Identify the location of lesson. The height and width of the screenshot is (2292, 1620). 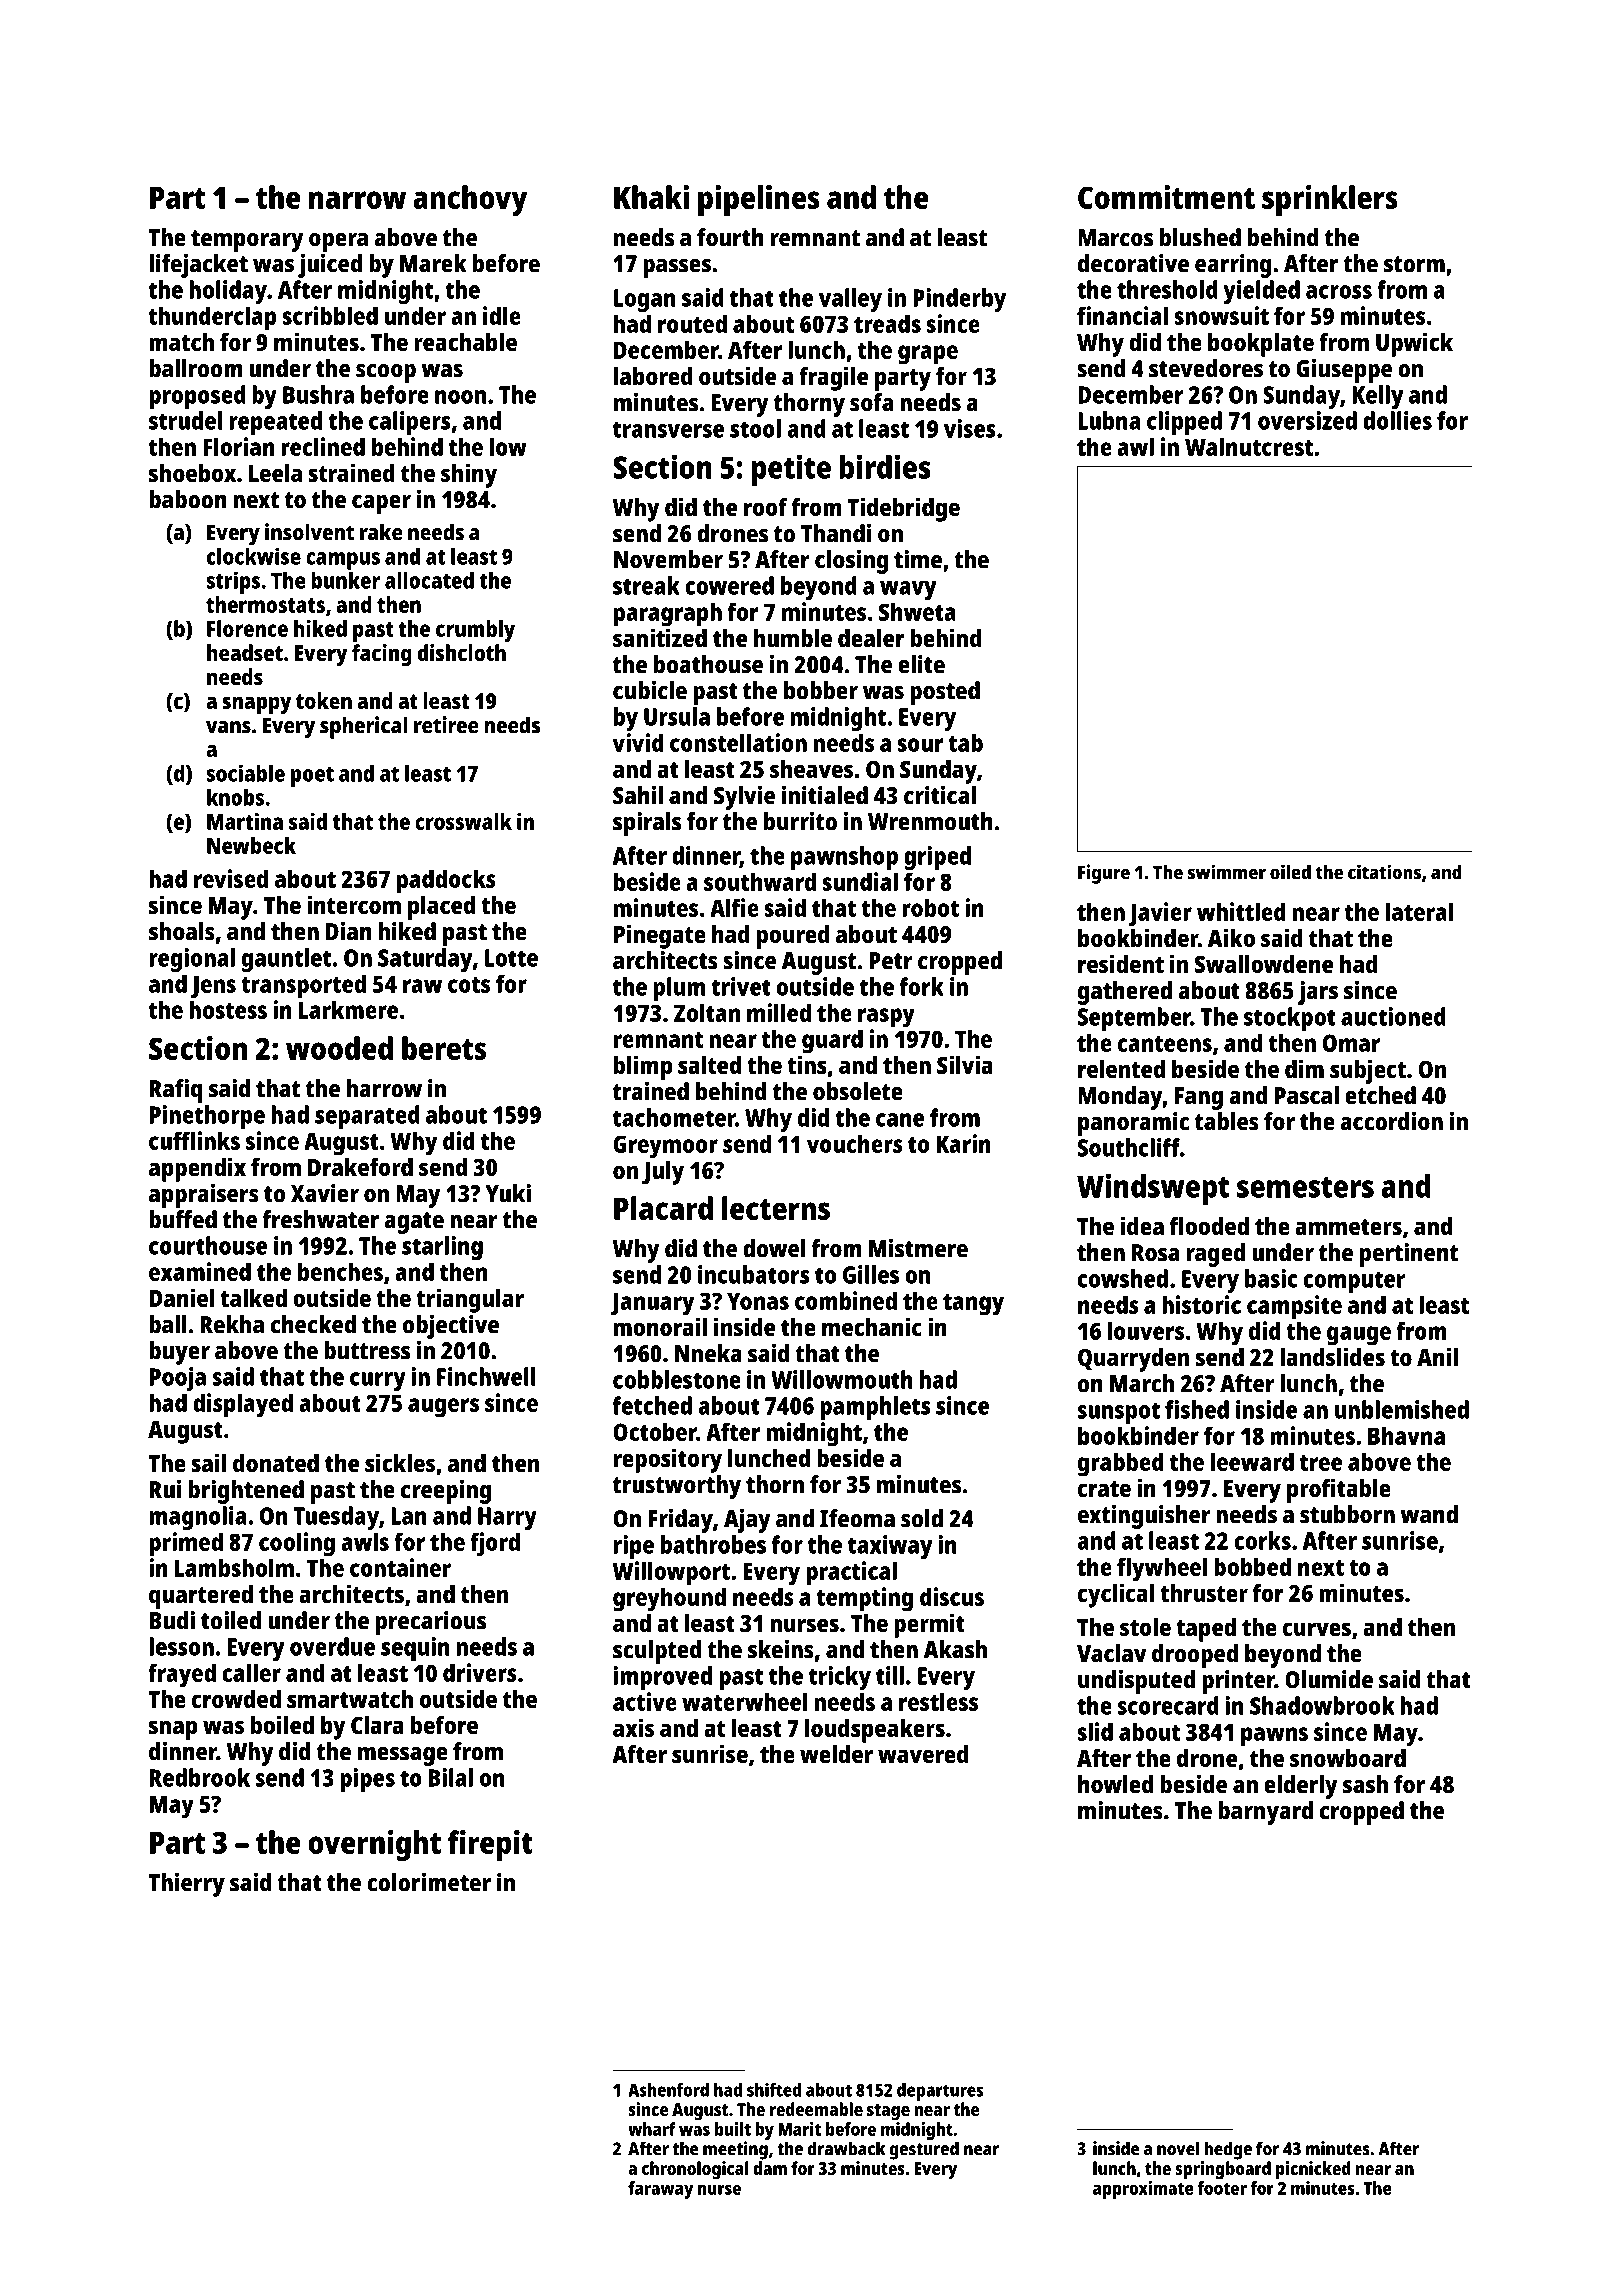
(181, 1646).
